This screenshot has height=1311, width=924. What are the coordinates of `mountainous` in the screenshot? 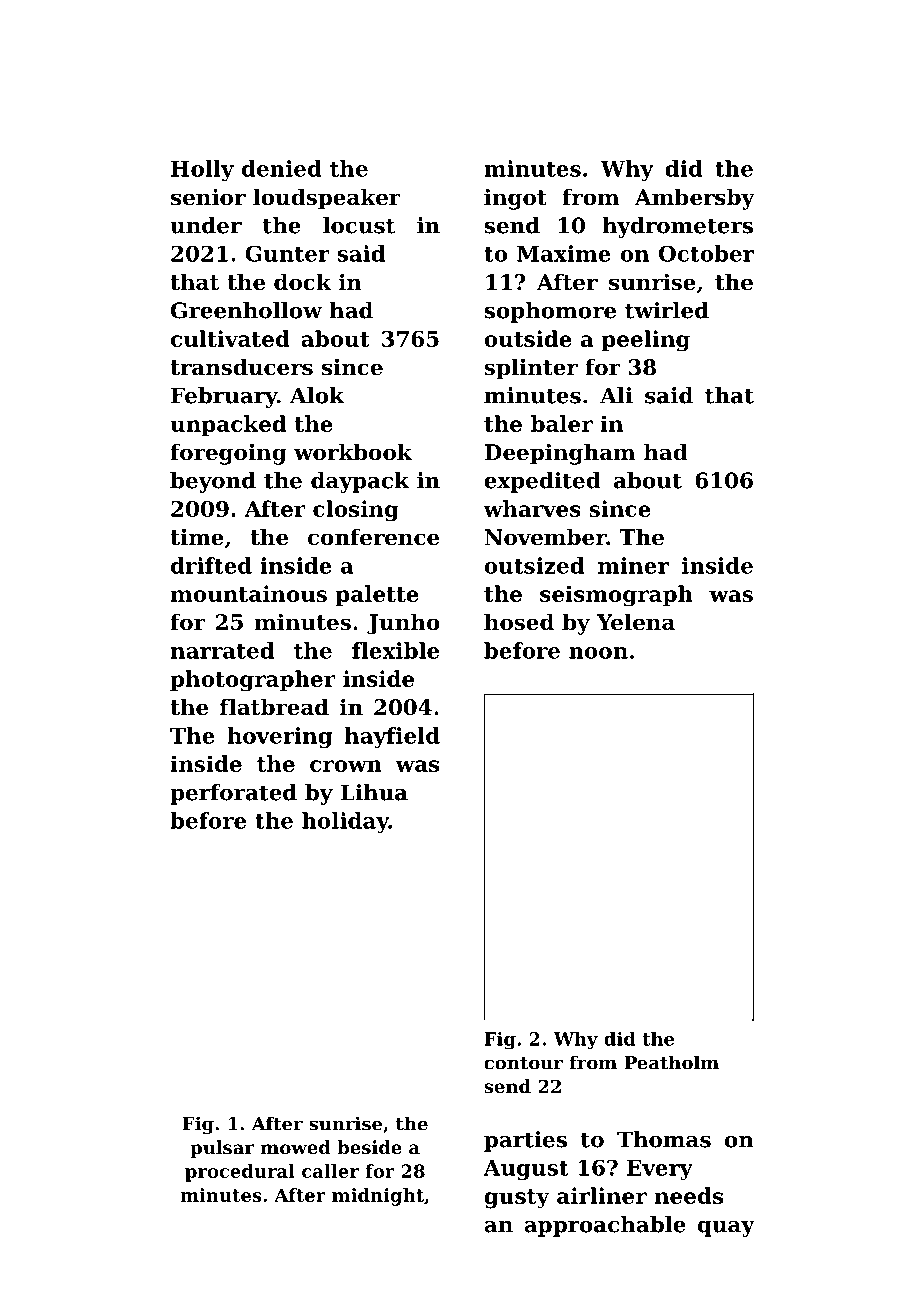 It's located at (249, 593).
